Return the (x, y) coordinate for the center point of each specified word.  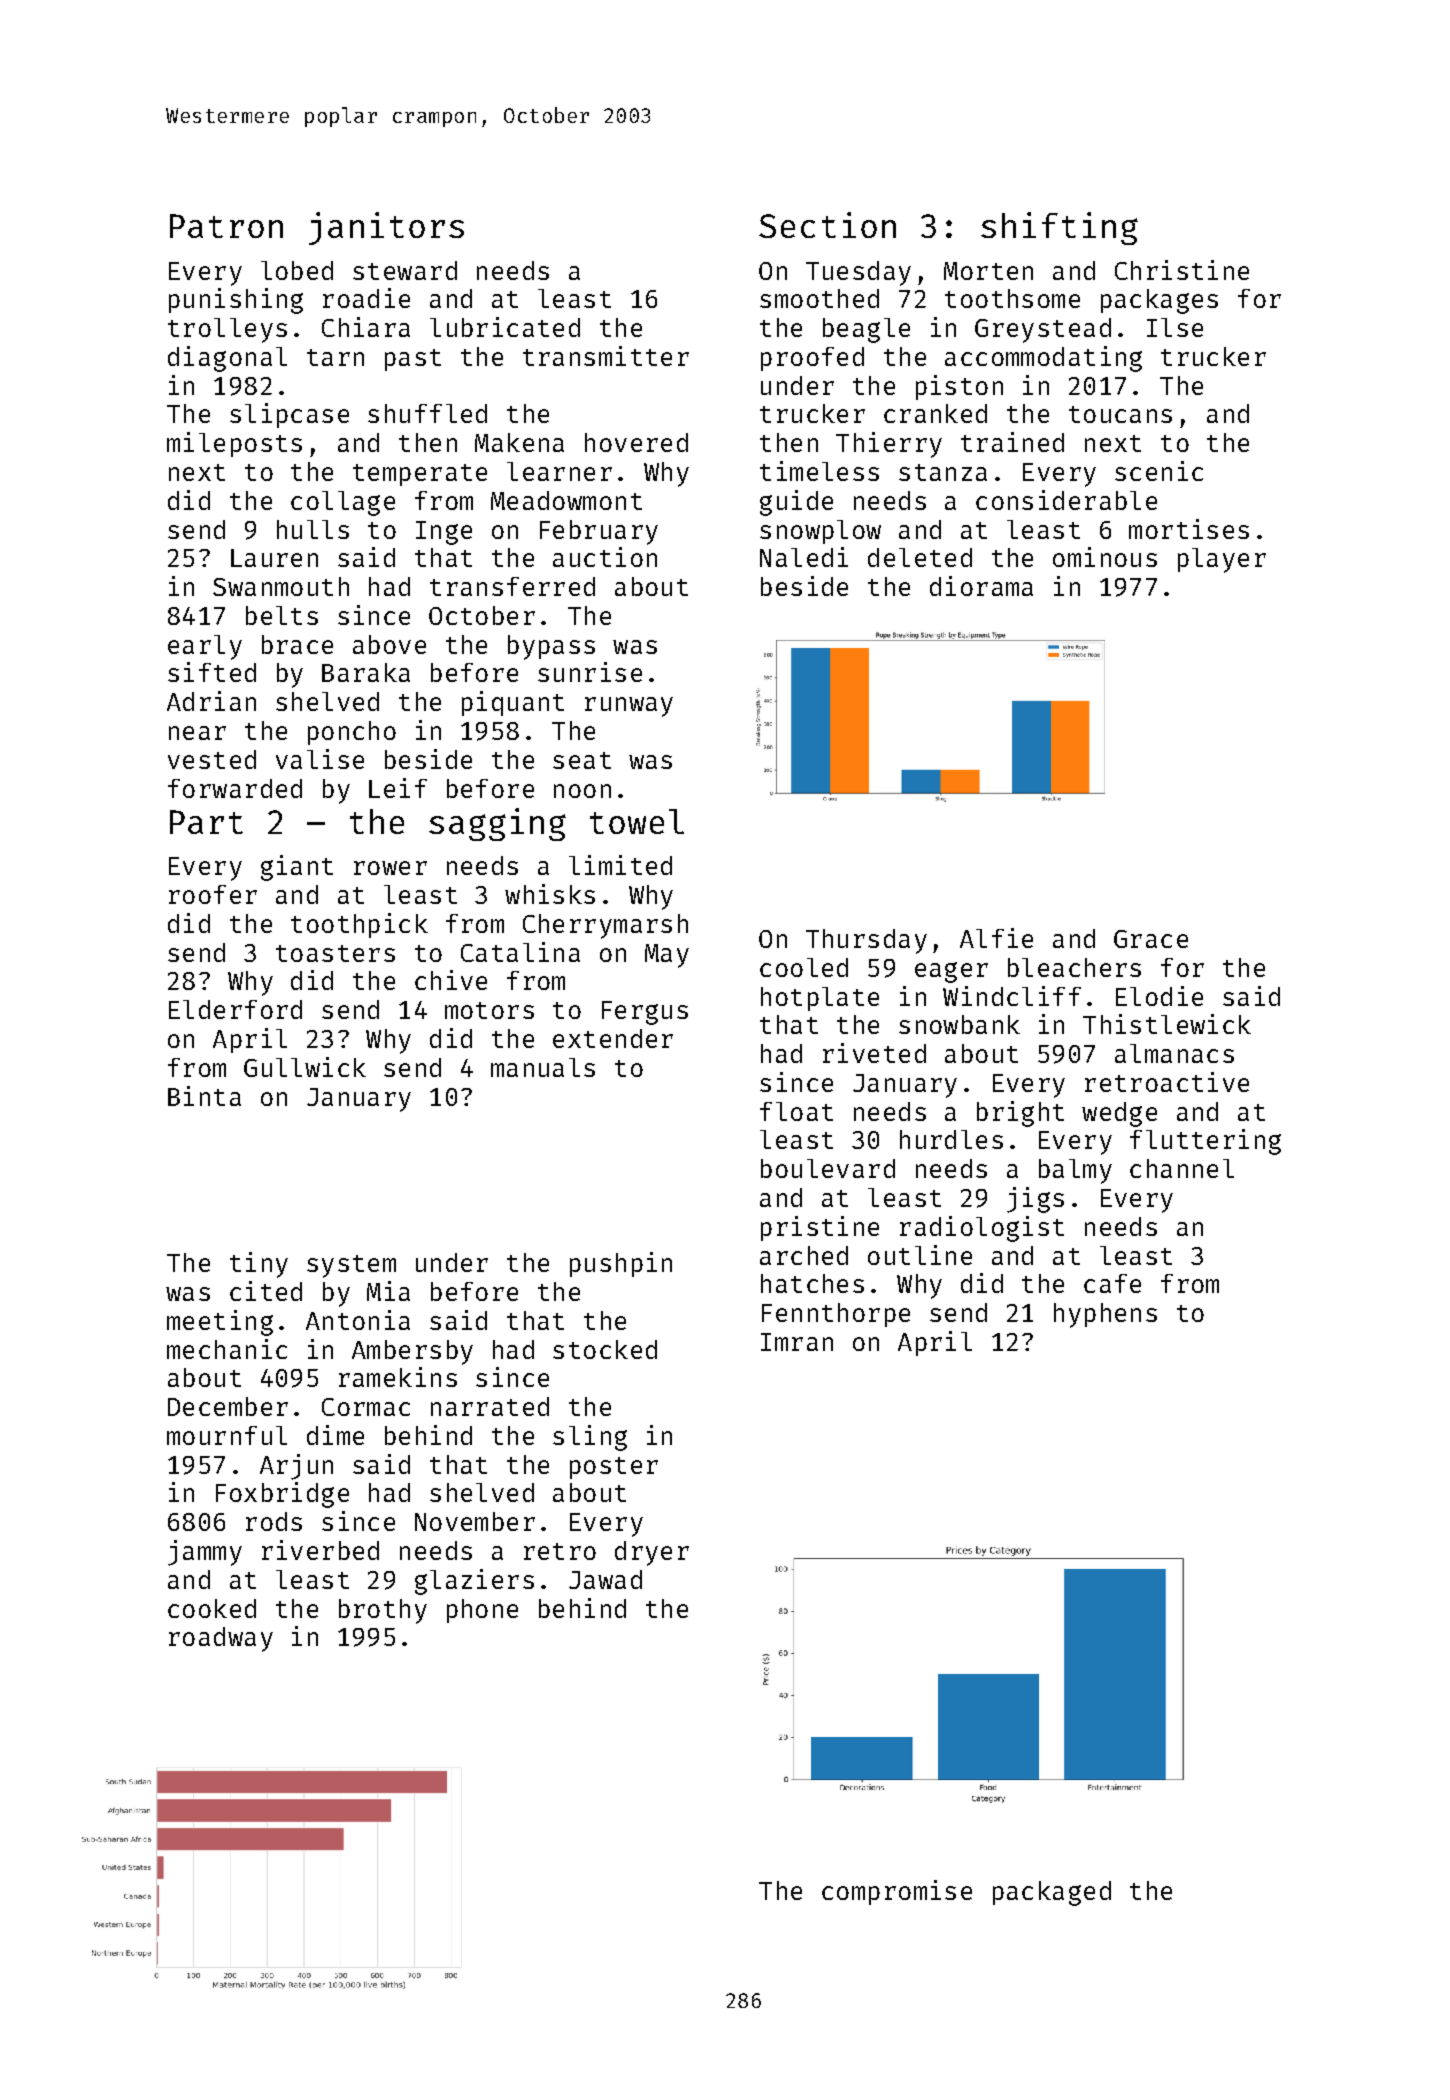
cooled (804, 967)
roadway (221, 1639)
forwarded (235, 788)
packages (1159, 301)
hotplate (820, 999)
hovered (636, 442)
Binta (204, 1096)
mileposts (234, 444)
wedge (1119, 1114)
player (1222, 560)
